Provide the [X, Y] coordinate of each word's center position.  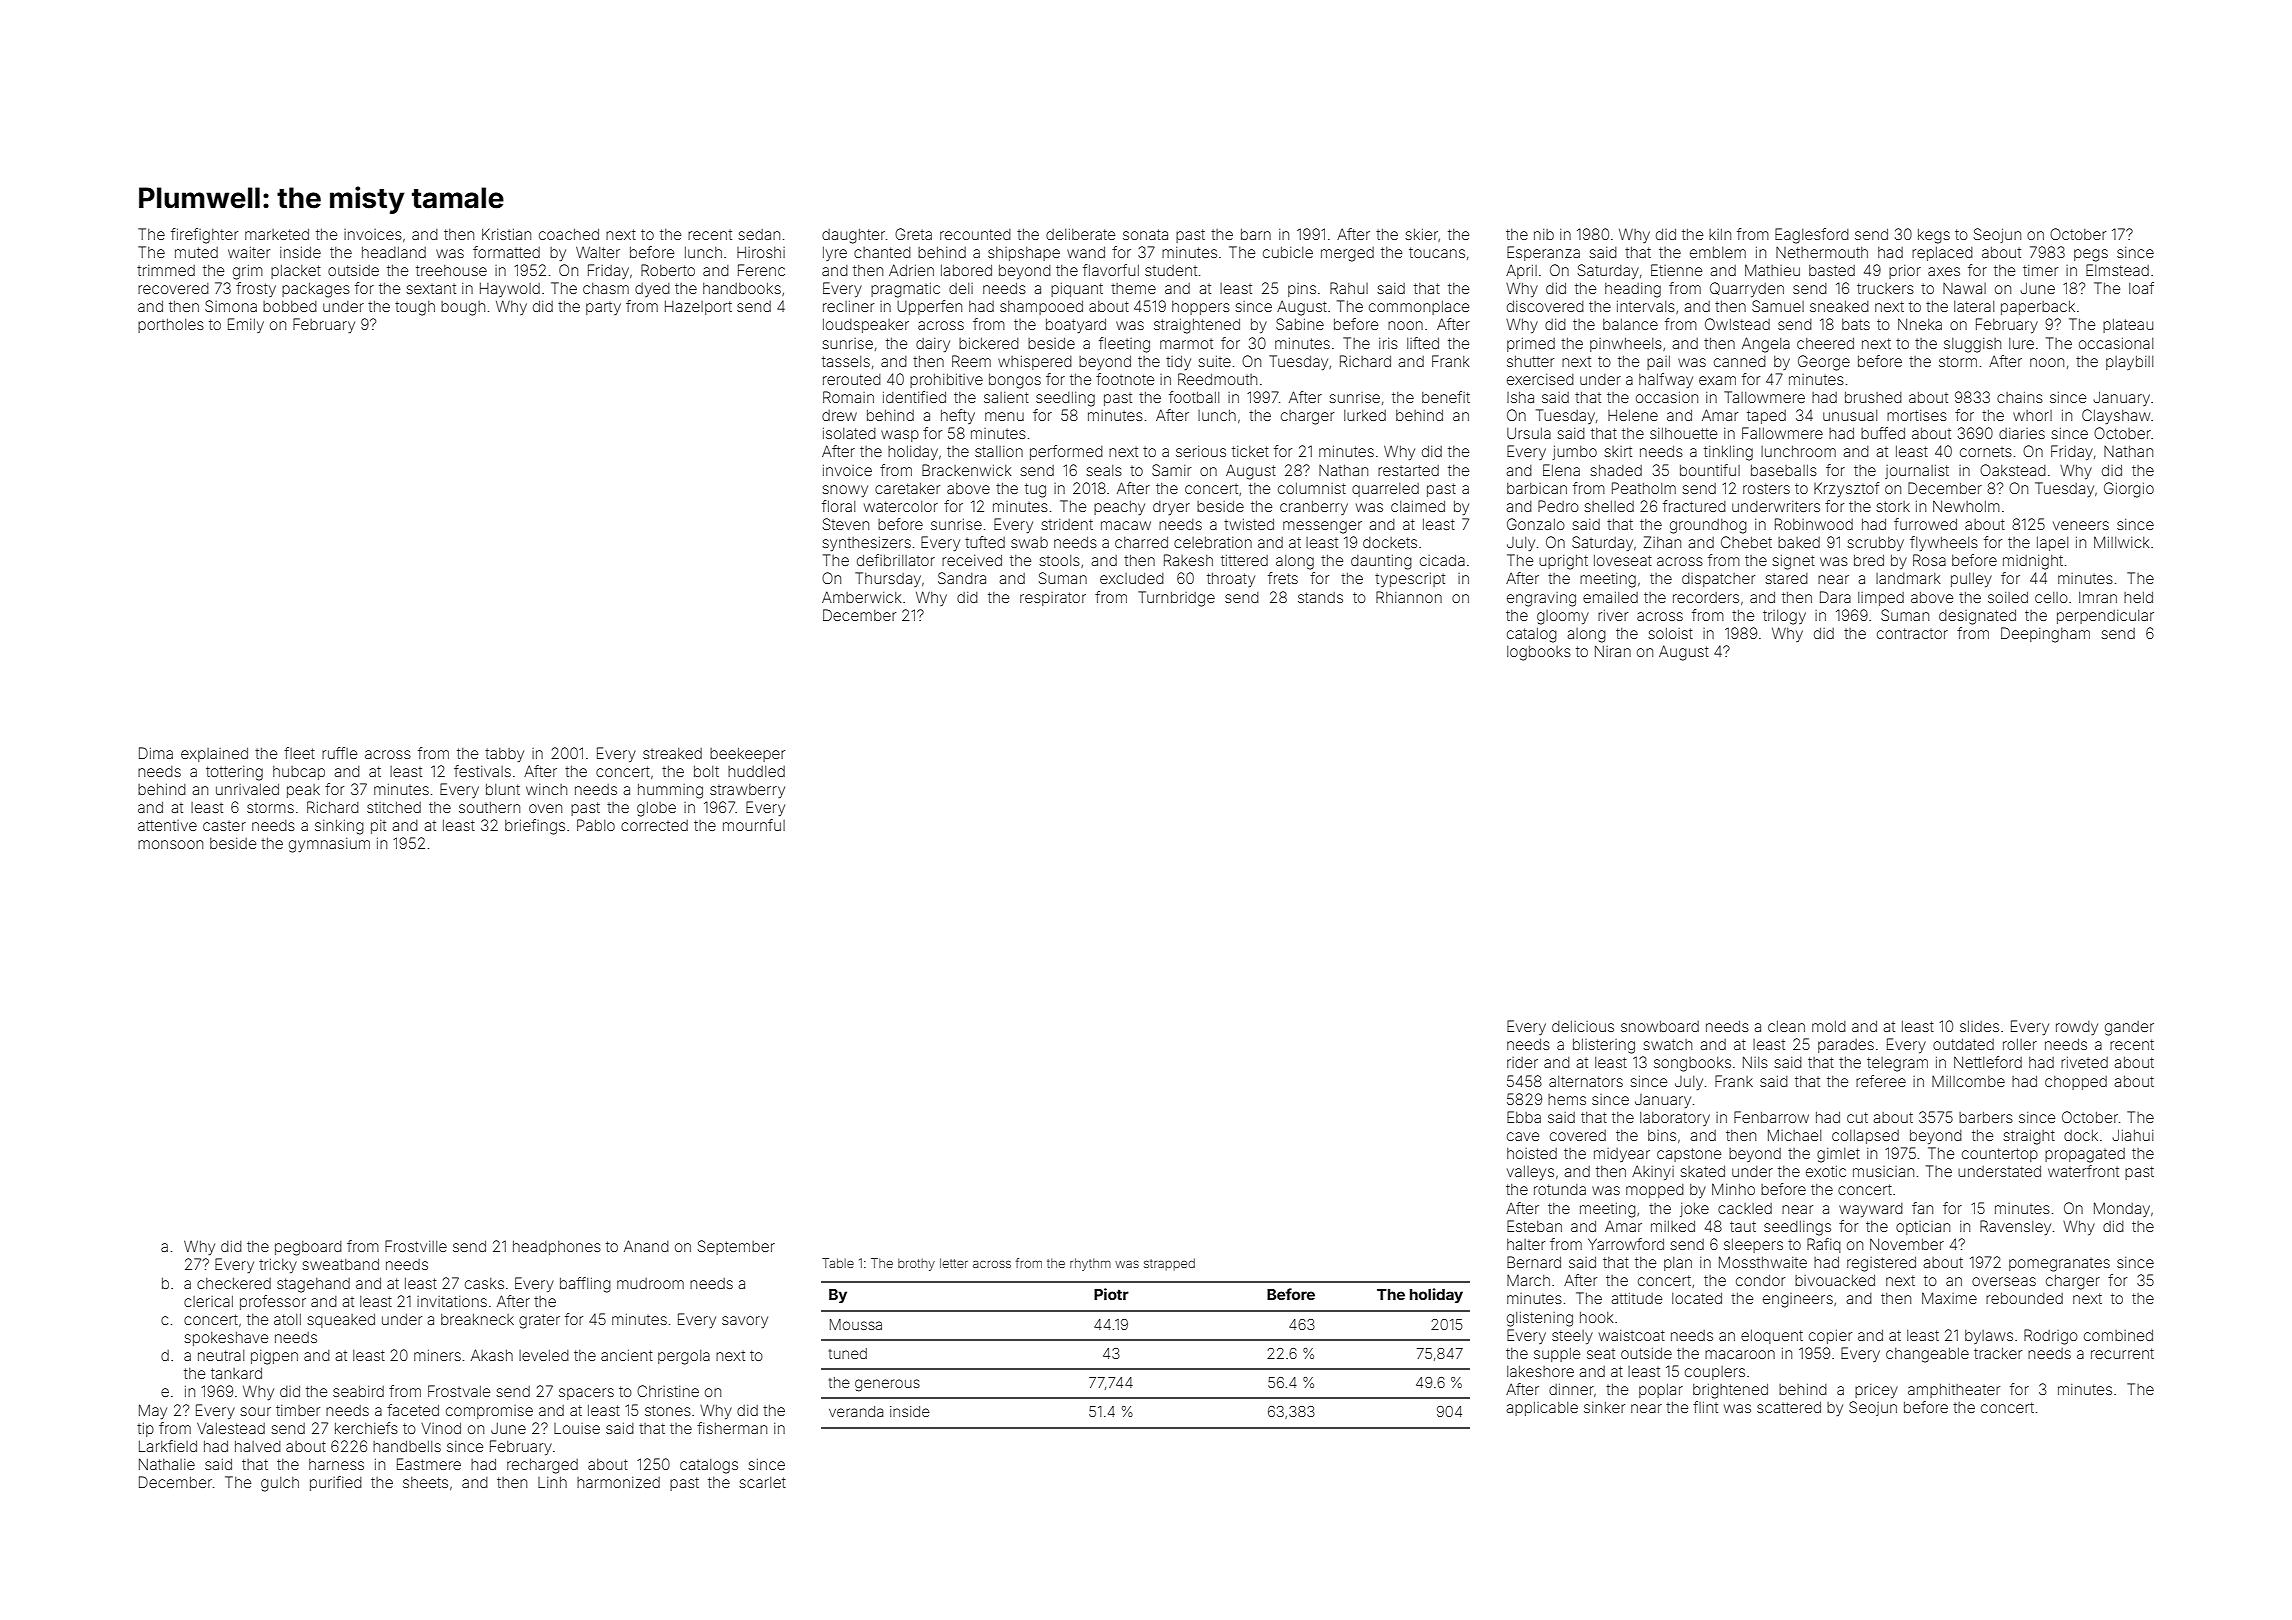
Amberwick [861, 597]
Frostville [416, 1246]
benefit [1446, 397]
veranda [856, 1411]
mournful [754, 825]
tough [415, 308]
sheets [425, 1482]
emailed [1610, 597]
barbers [1986, 1117]
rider [1522, 1062]
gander [2129, 1028]
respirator [1053, 599]
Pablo [596, 825]
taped [1766, 417]
